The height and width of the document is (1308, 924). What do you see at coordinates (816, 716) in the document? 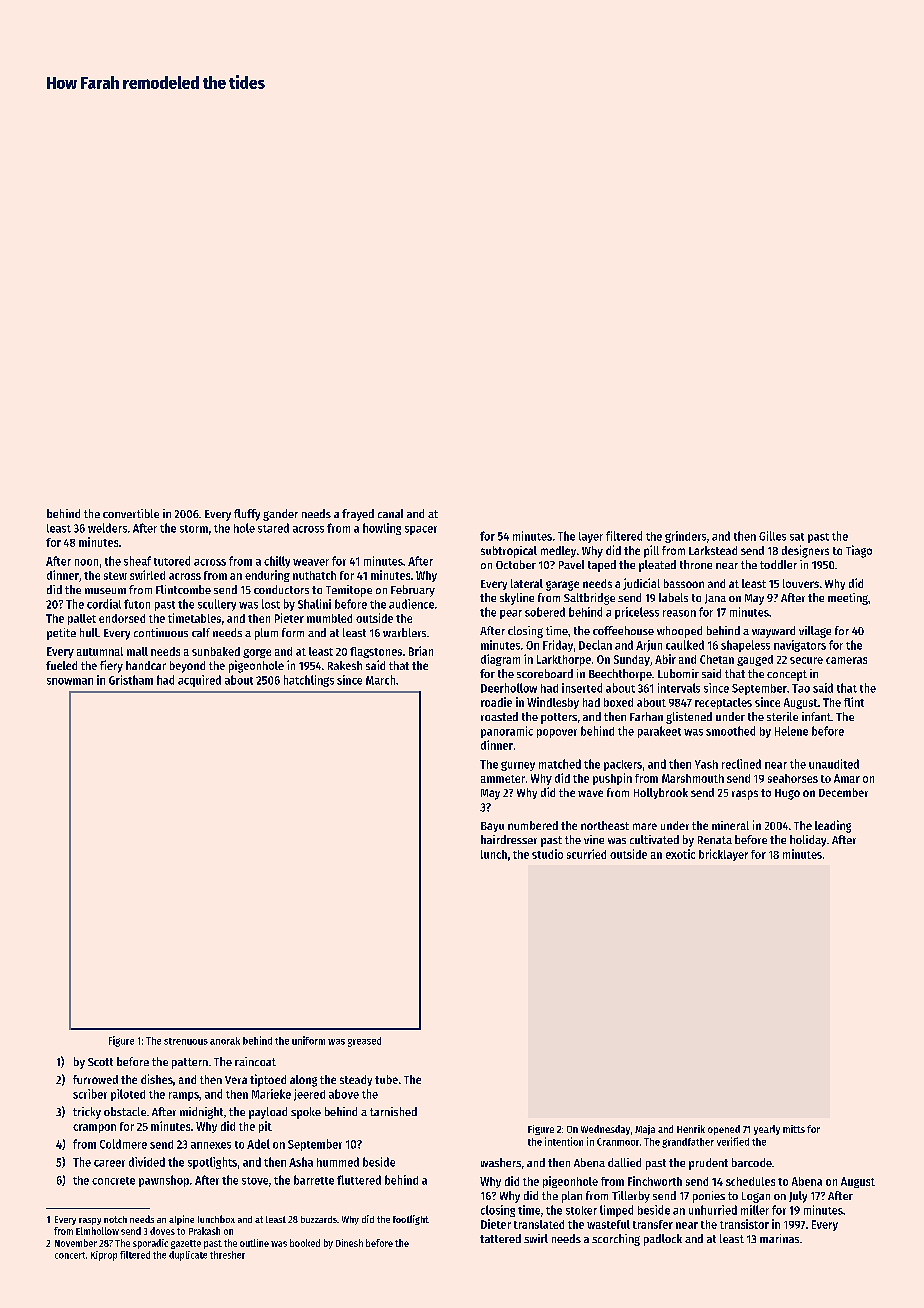
I see `infant` at bounding box center [816, 716].
